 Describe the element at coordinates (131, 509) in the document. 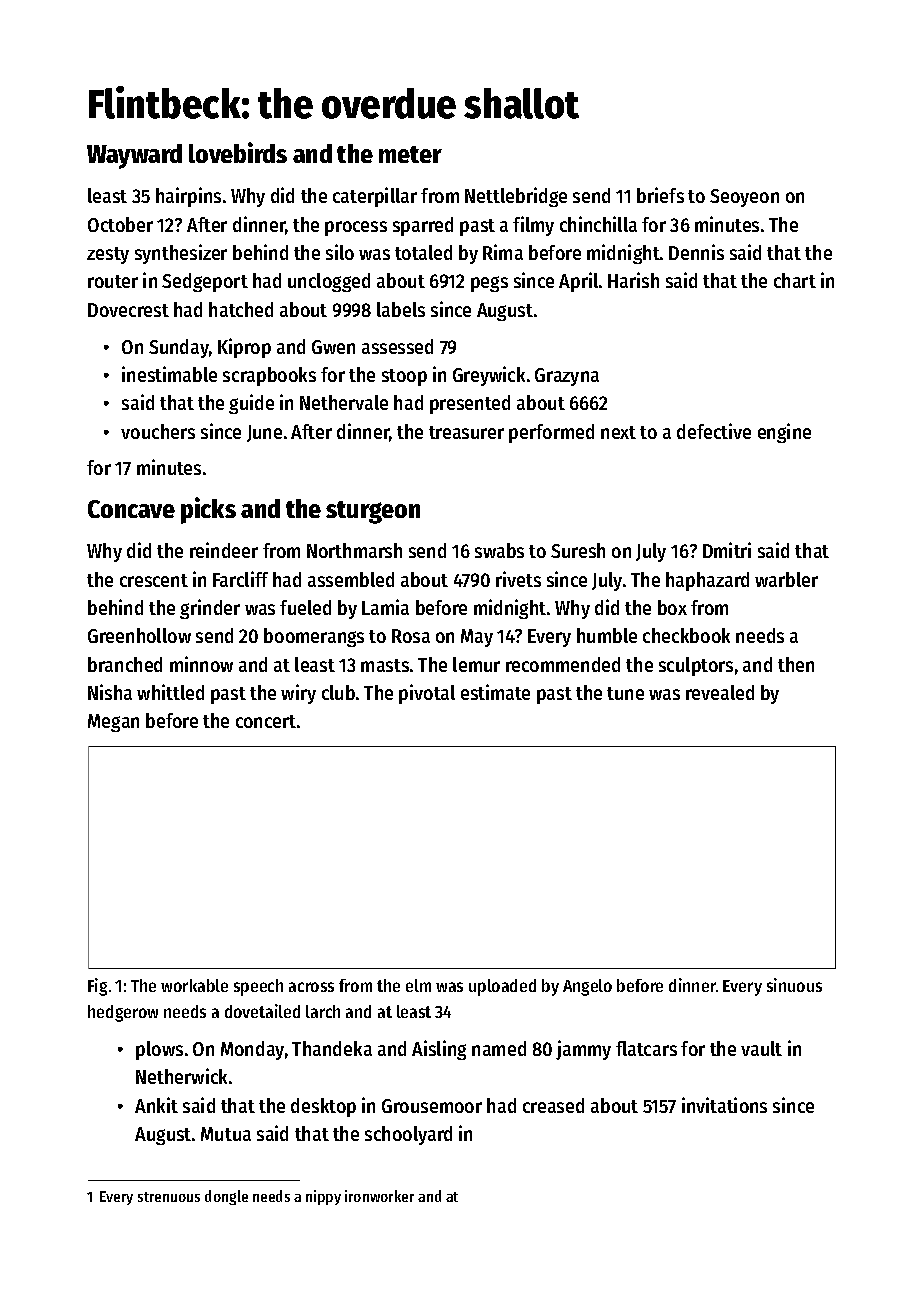

I see `Concave` at that location.
